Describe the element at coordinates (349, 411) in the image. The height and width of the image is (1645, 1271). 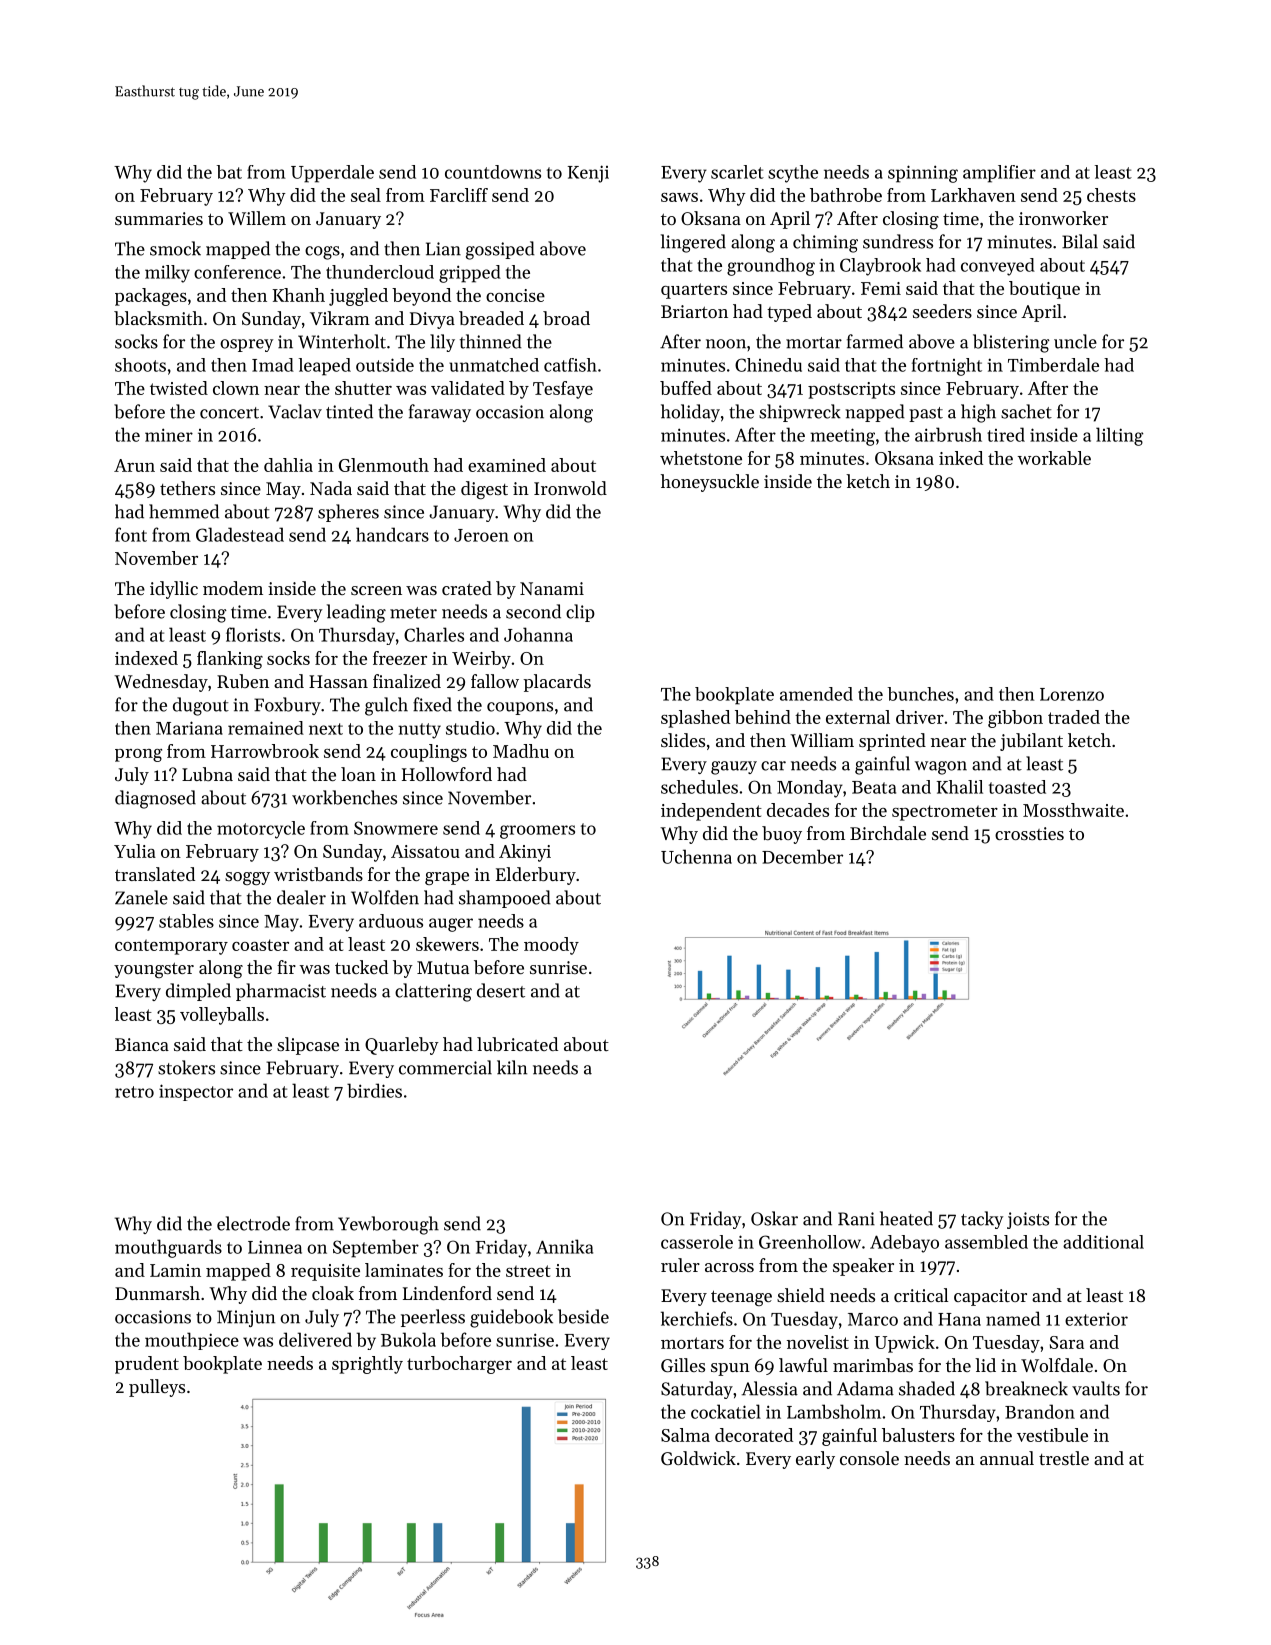
I see `tinted` at that location.
